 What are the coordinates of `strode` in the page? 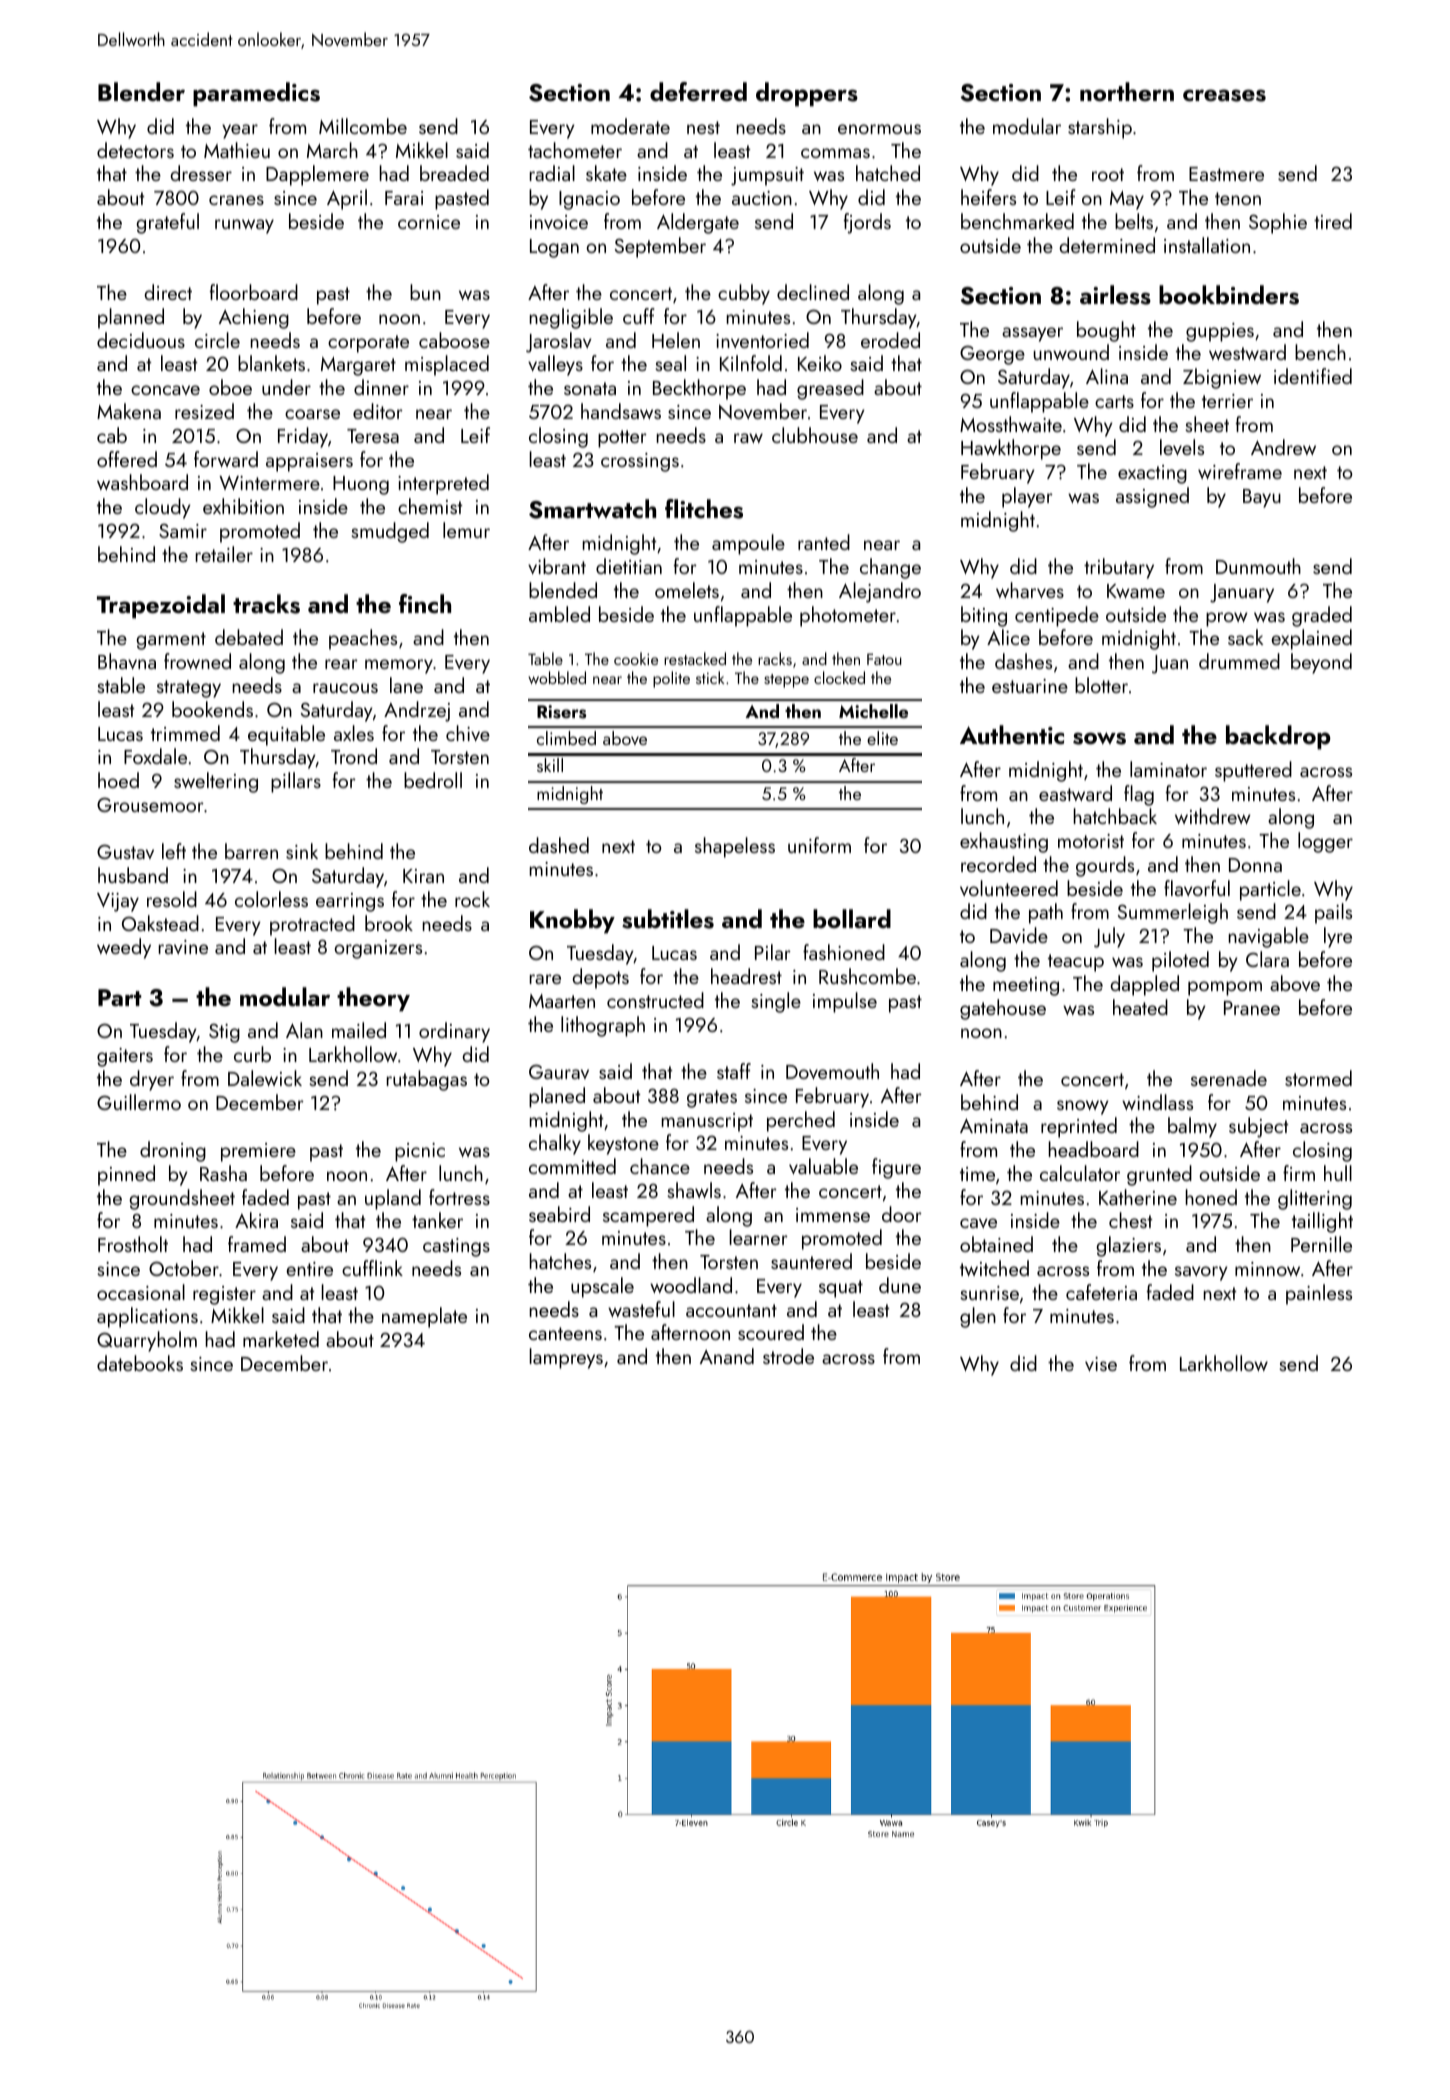 It's located at (788, 1356).
